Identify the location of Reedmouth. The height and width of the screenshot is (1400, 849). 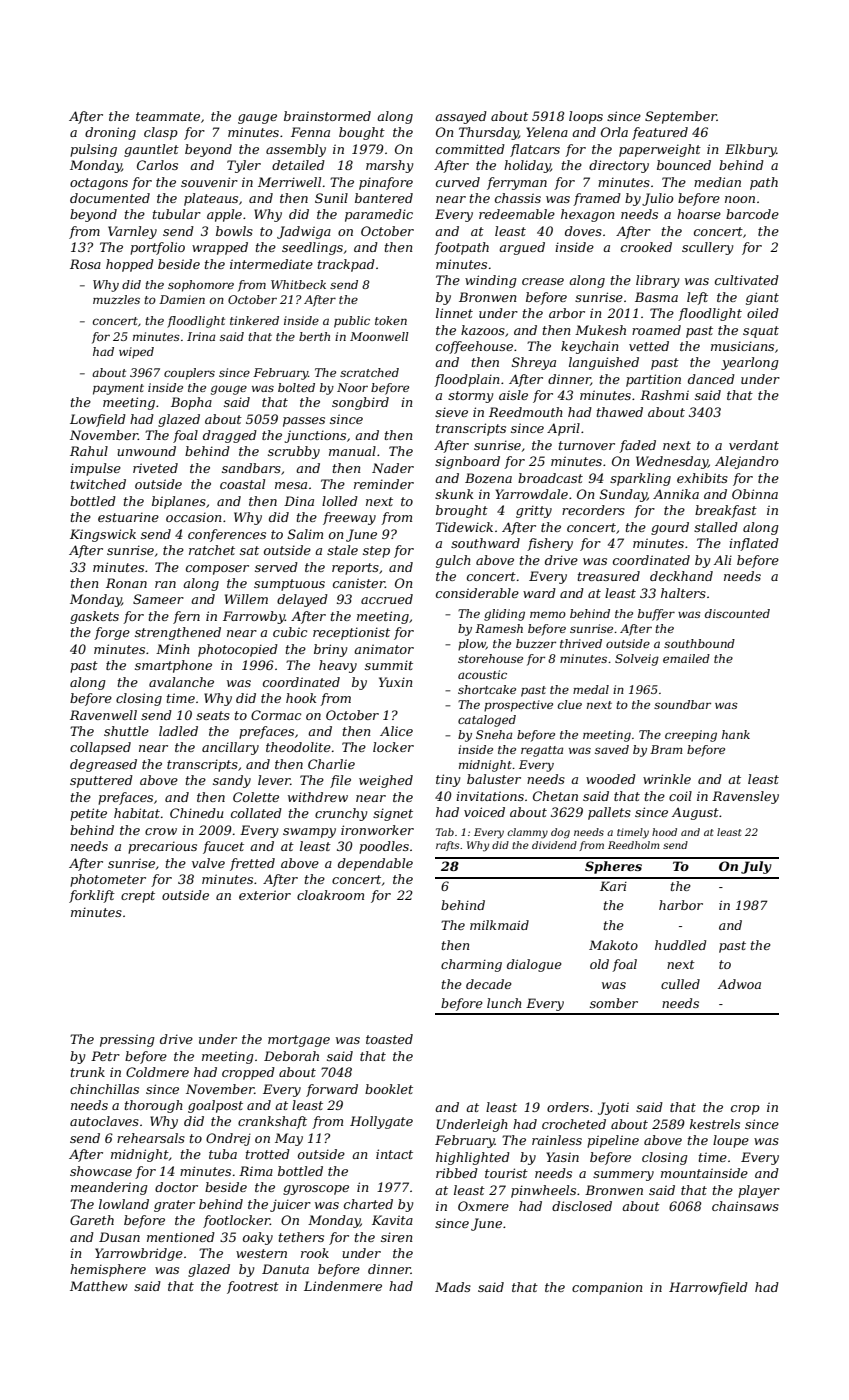
(526, 412).
